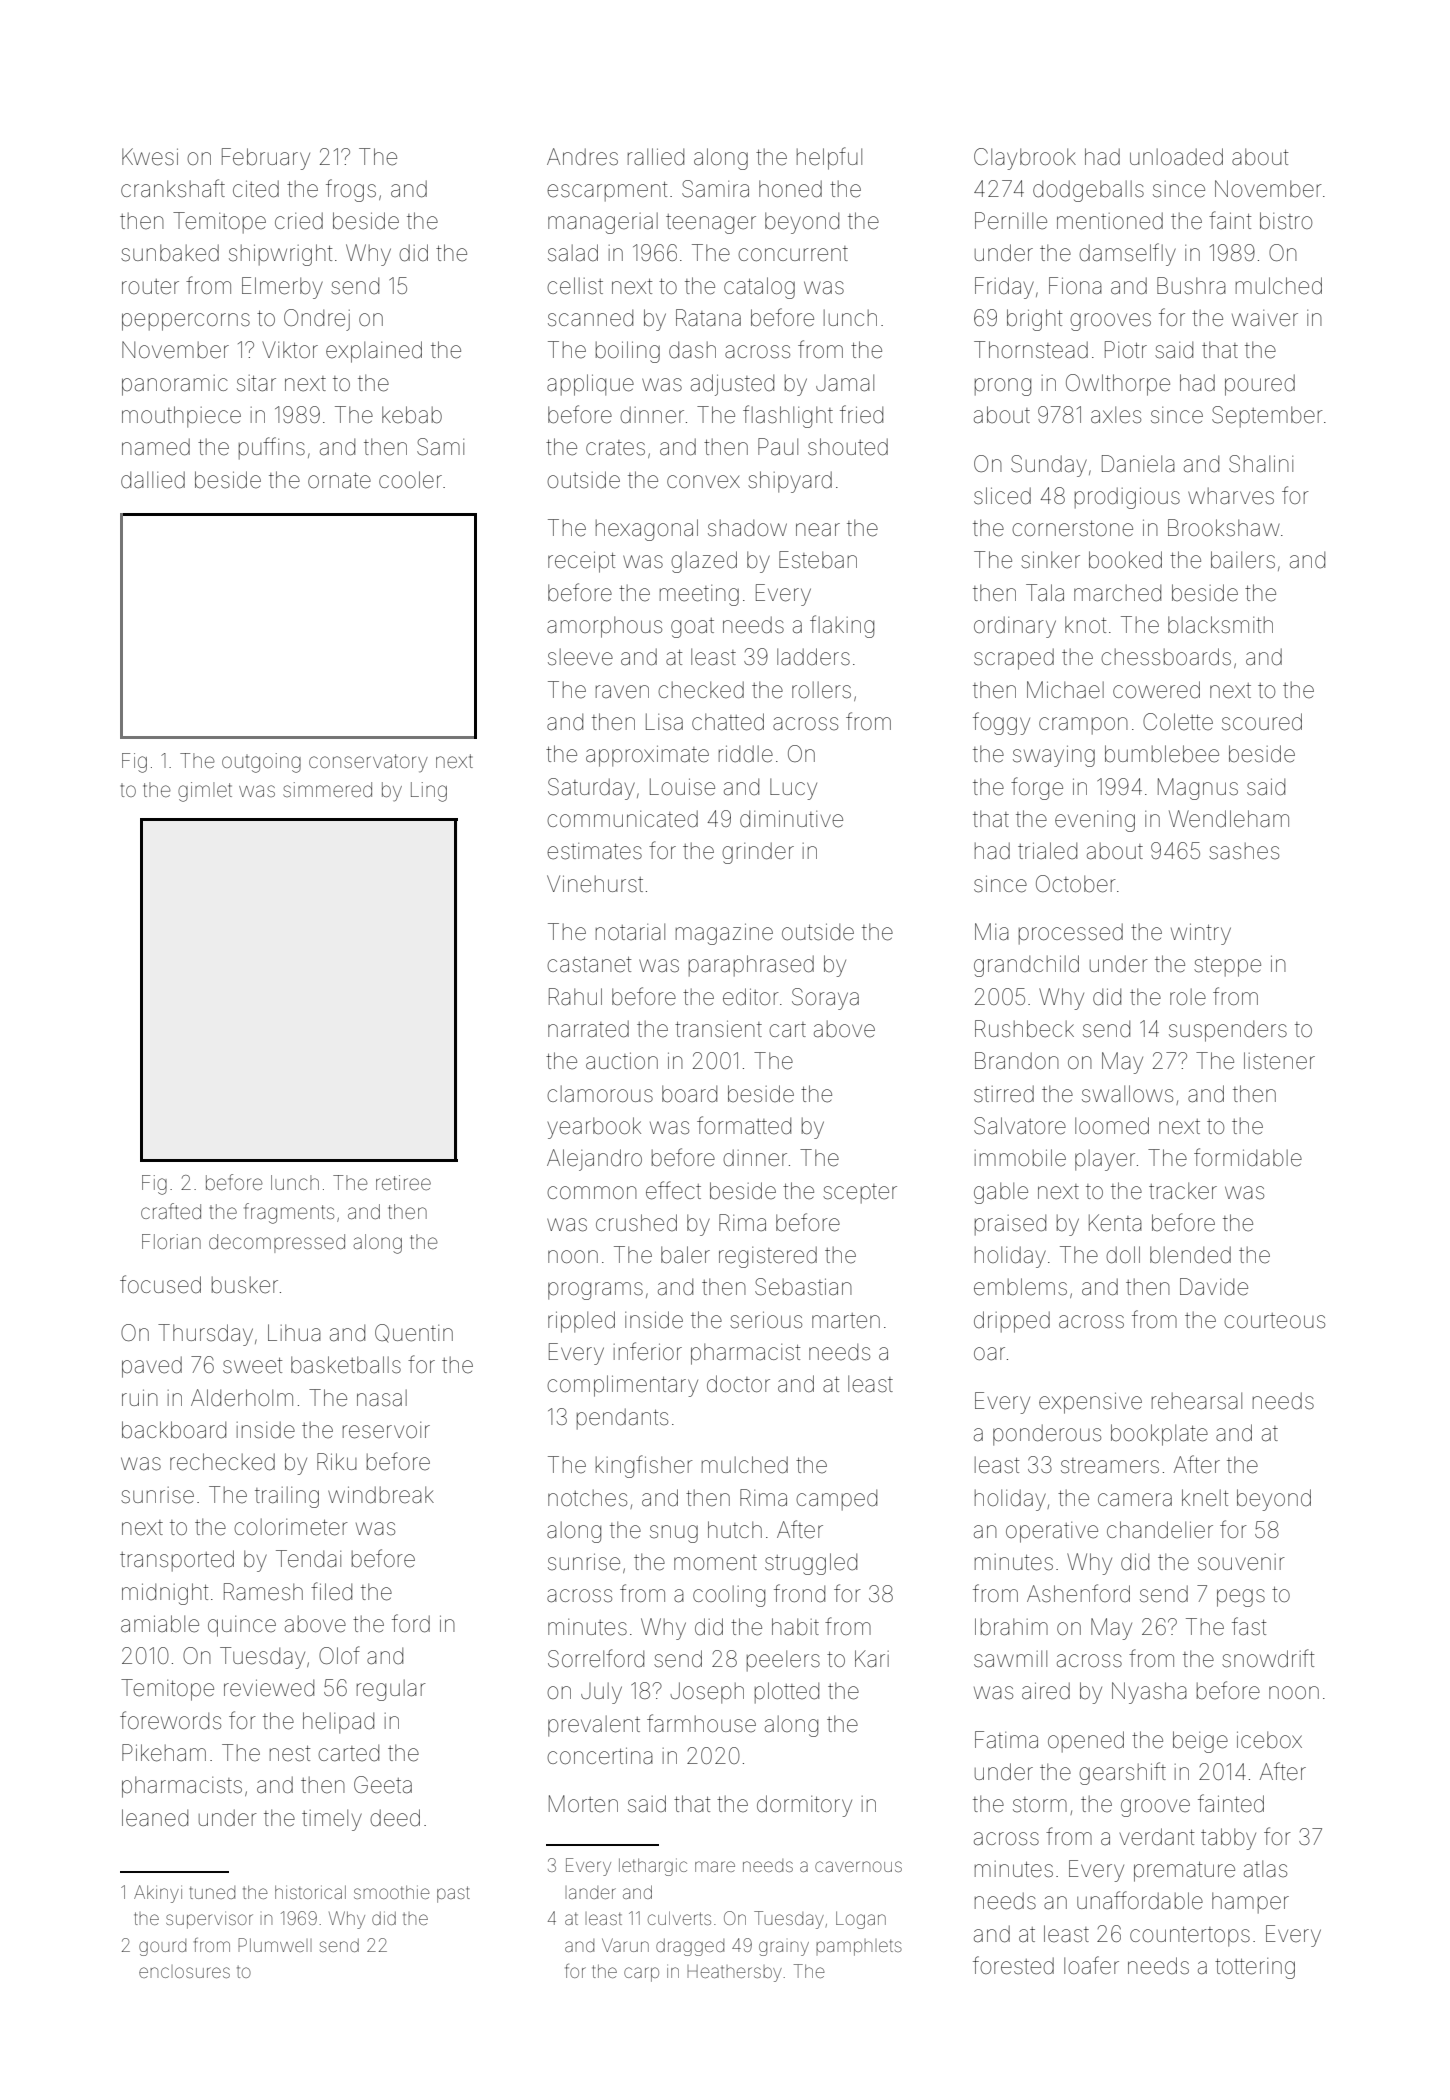  What do you see at coordinates (821, 690) in the screenshot?
I see `rollers` at bounding box center [821, 690].
